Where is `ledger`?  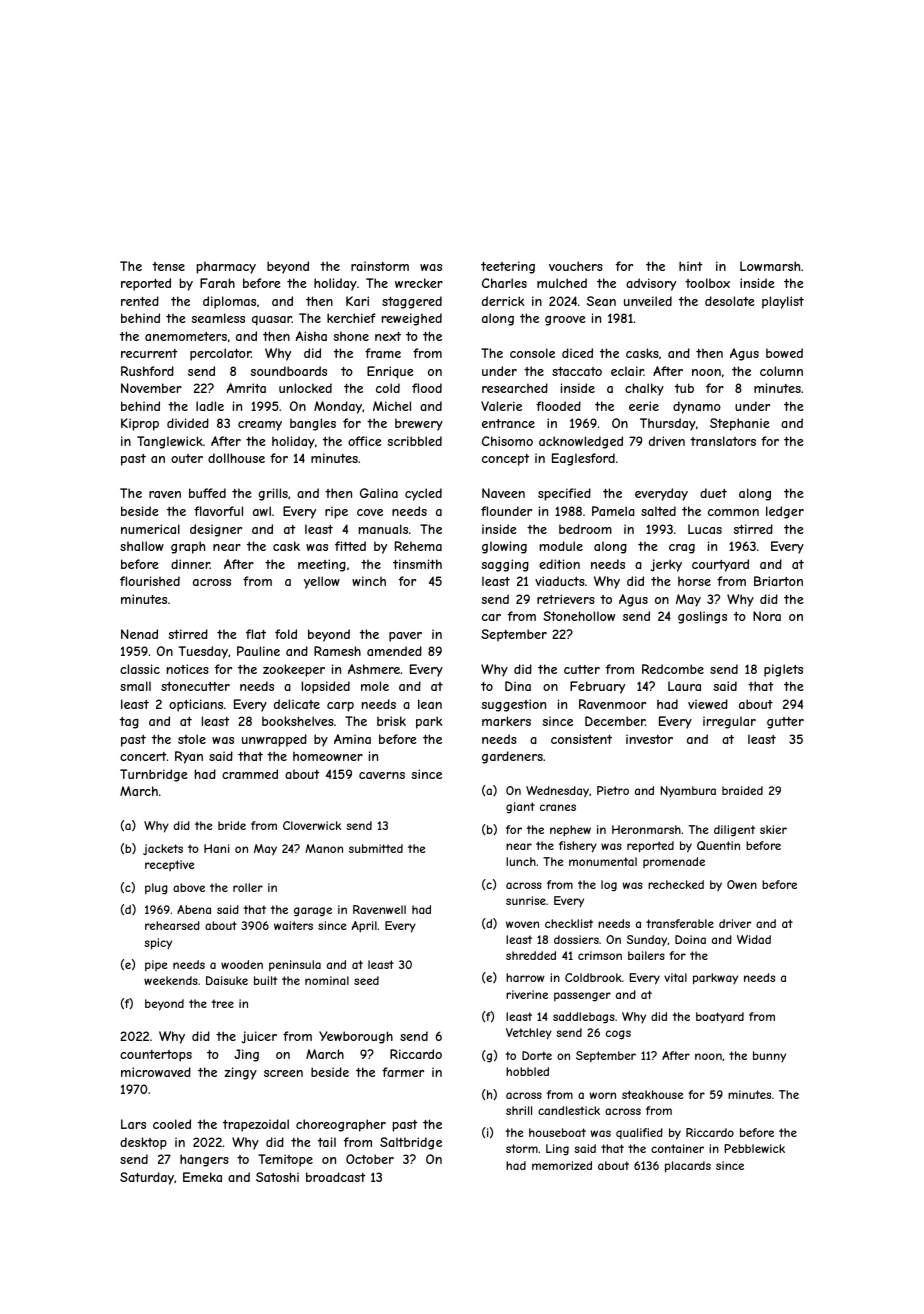 ledger is located at coordinates (785, 512).
